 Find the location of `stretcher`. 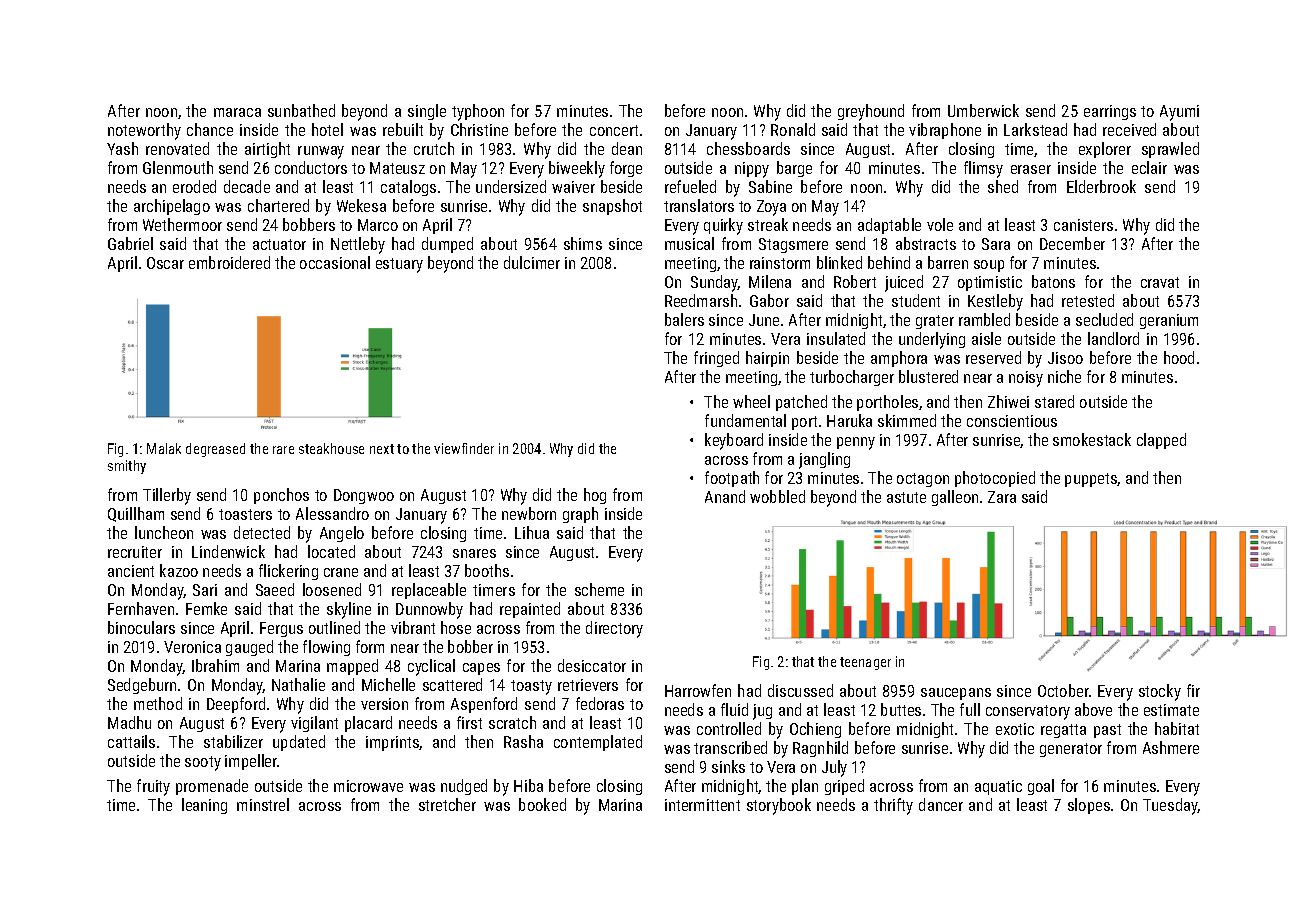

stretcher is located at coordinates (447, 804).
